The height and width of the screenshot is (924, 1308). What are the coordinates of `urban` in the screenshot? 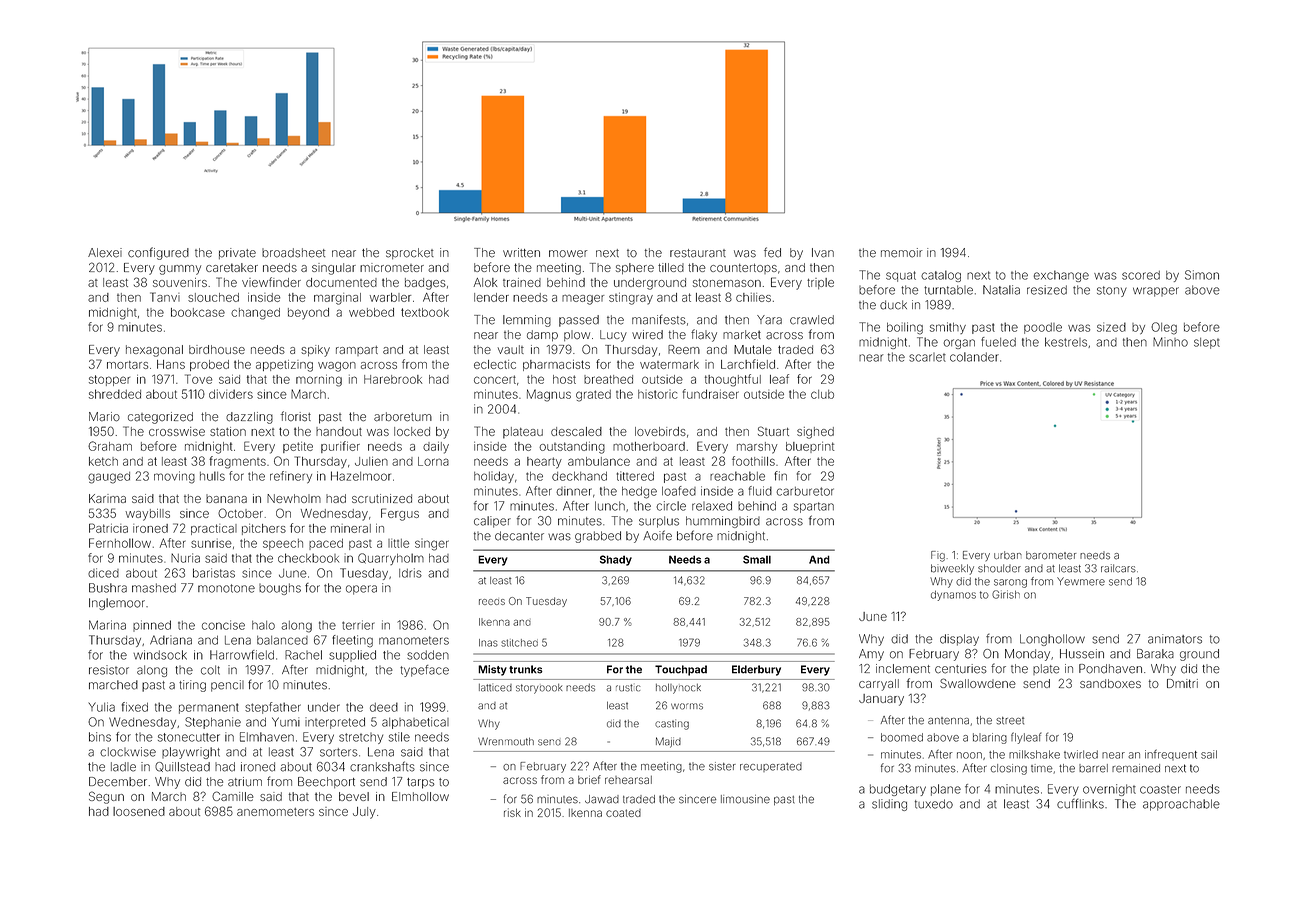 It's located at (1008, 555).
